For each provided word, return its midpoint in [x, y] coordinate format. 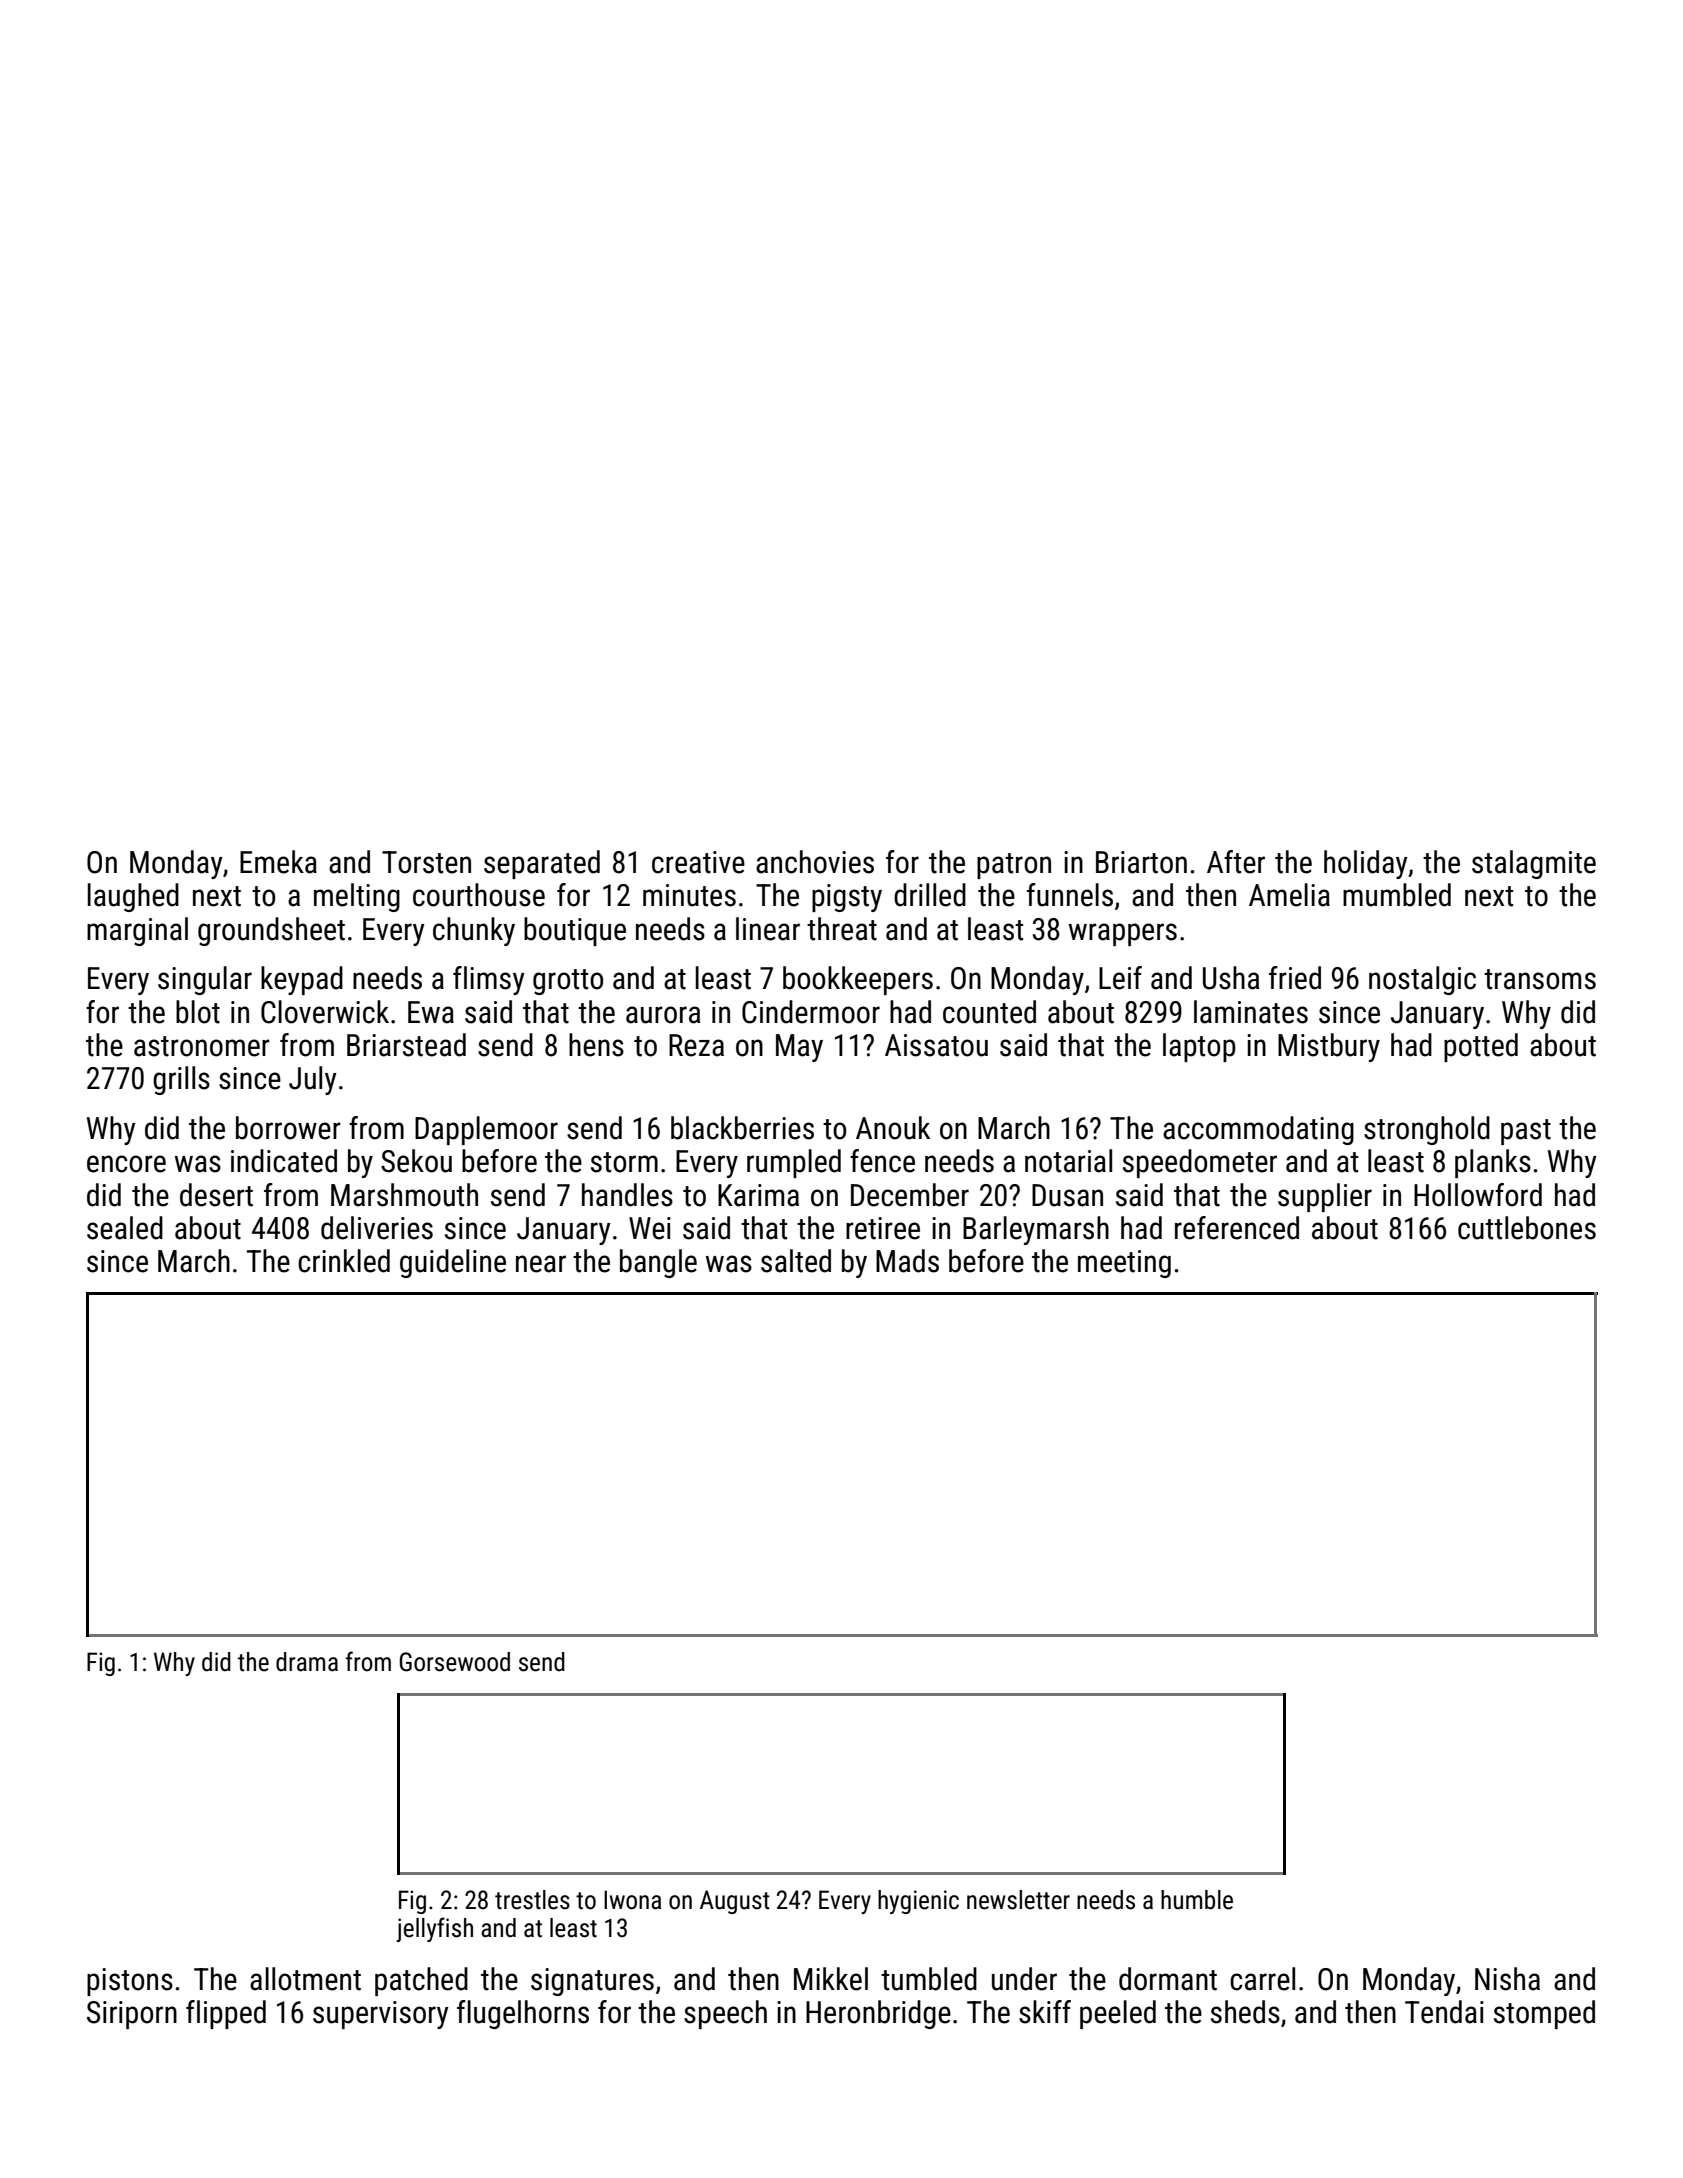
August [735, 1902]
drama [307, 1662]
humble [1197, 1900]
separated [542, 864]
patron [1014, 866]
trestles [532, 1900]
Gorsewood [455, 1662]
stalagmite [1534, 864]
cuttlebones [1527, 1228]
